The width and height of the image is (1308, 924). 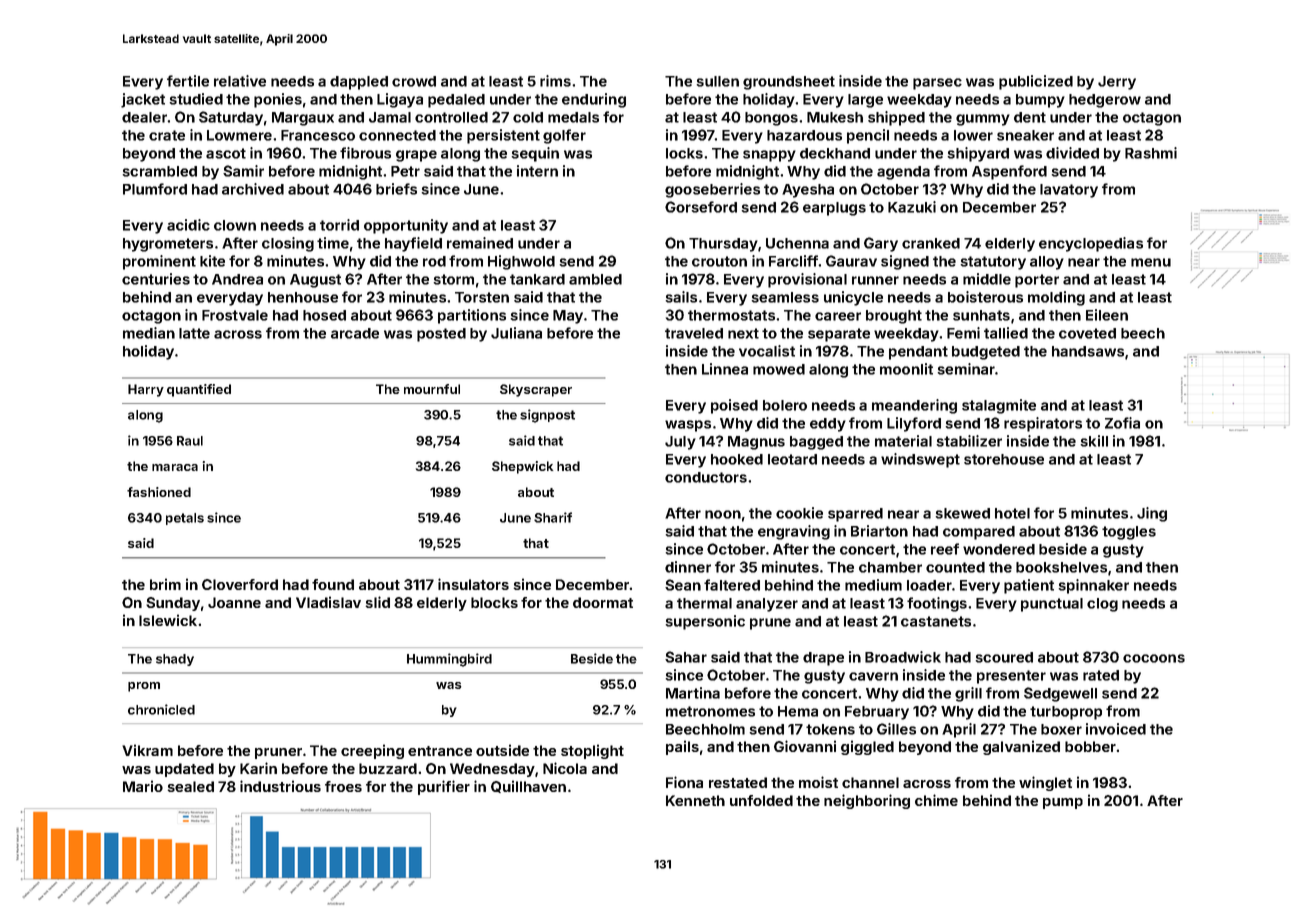 I want to click on Torsten, so click(x=482, y=297).
